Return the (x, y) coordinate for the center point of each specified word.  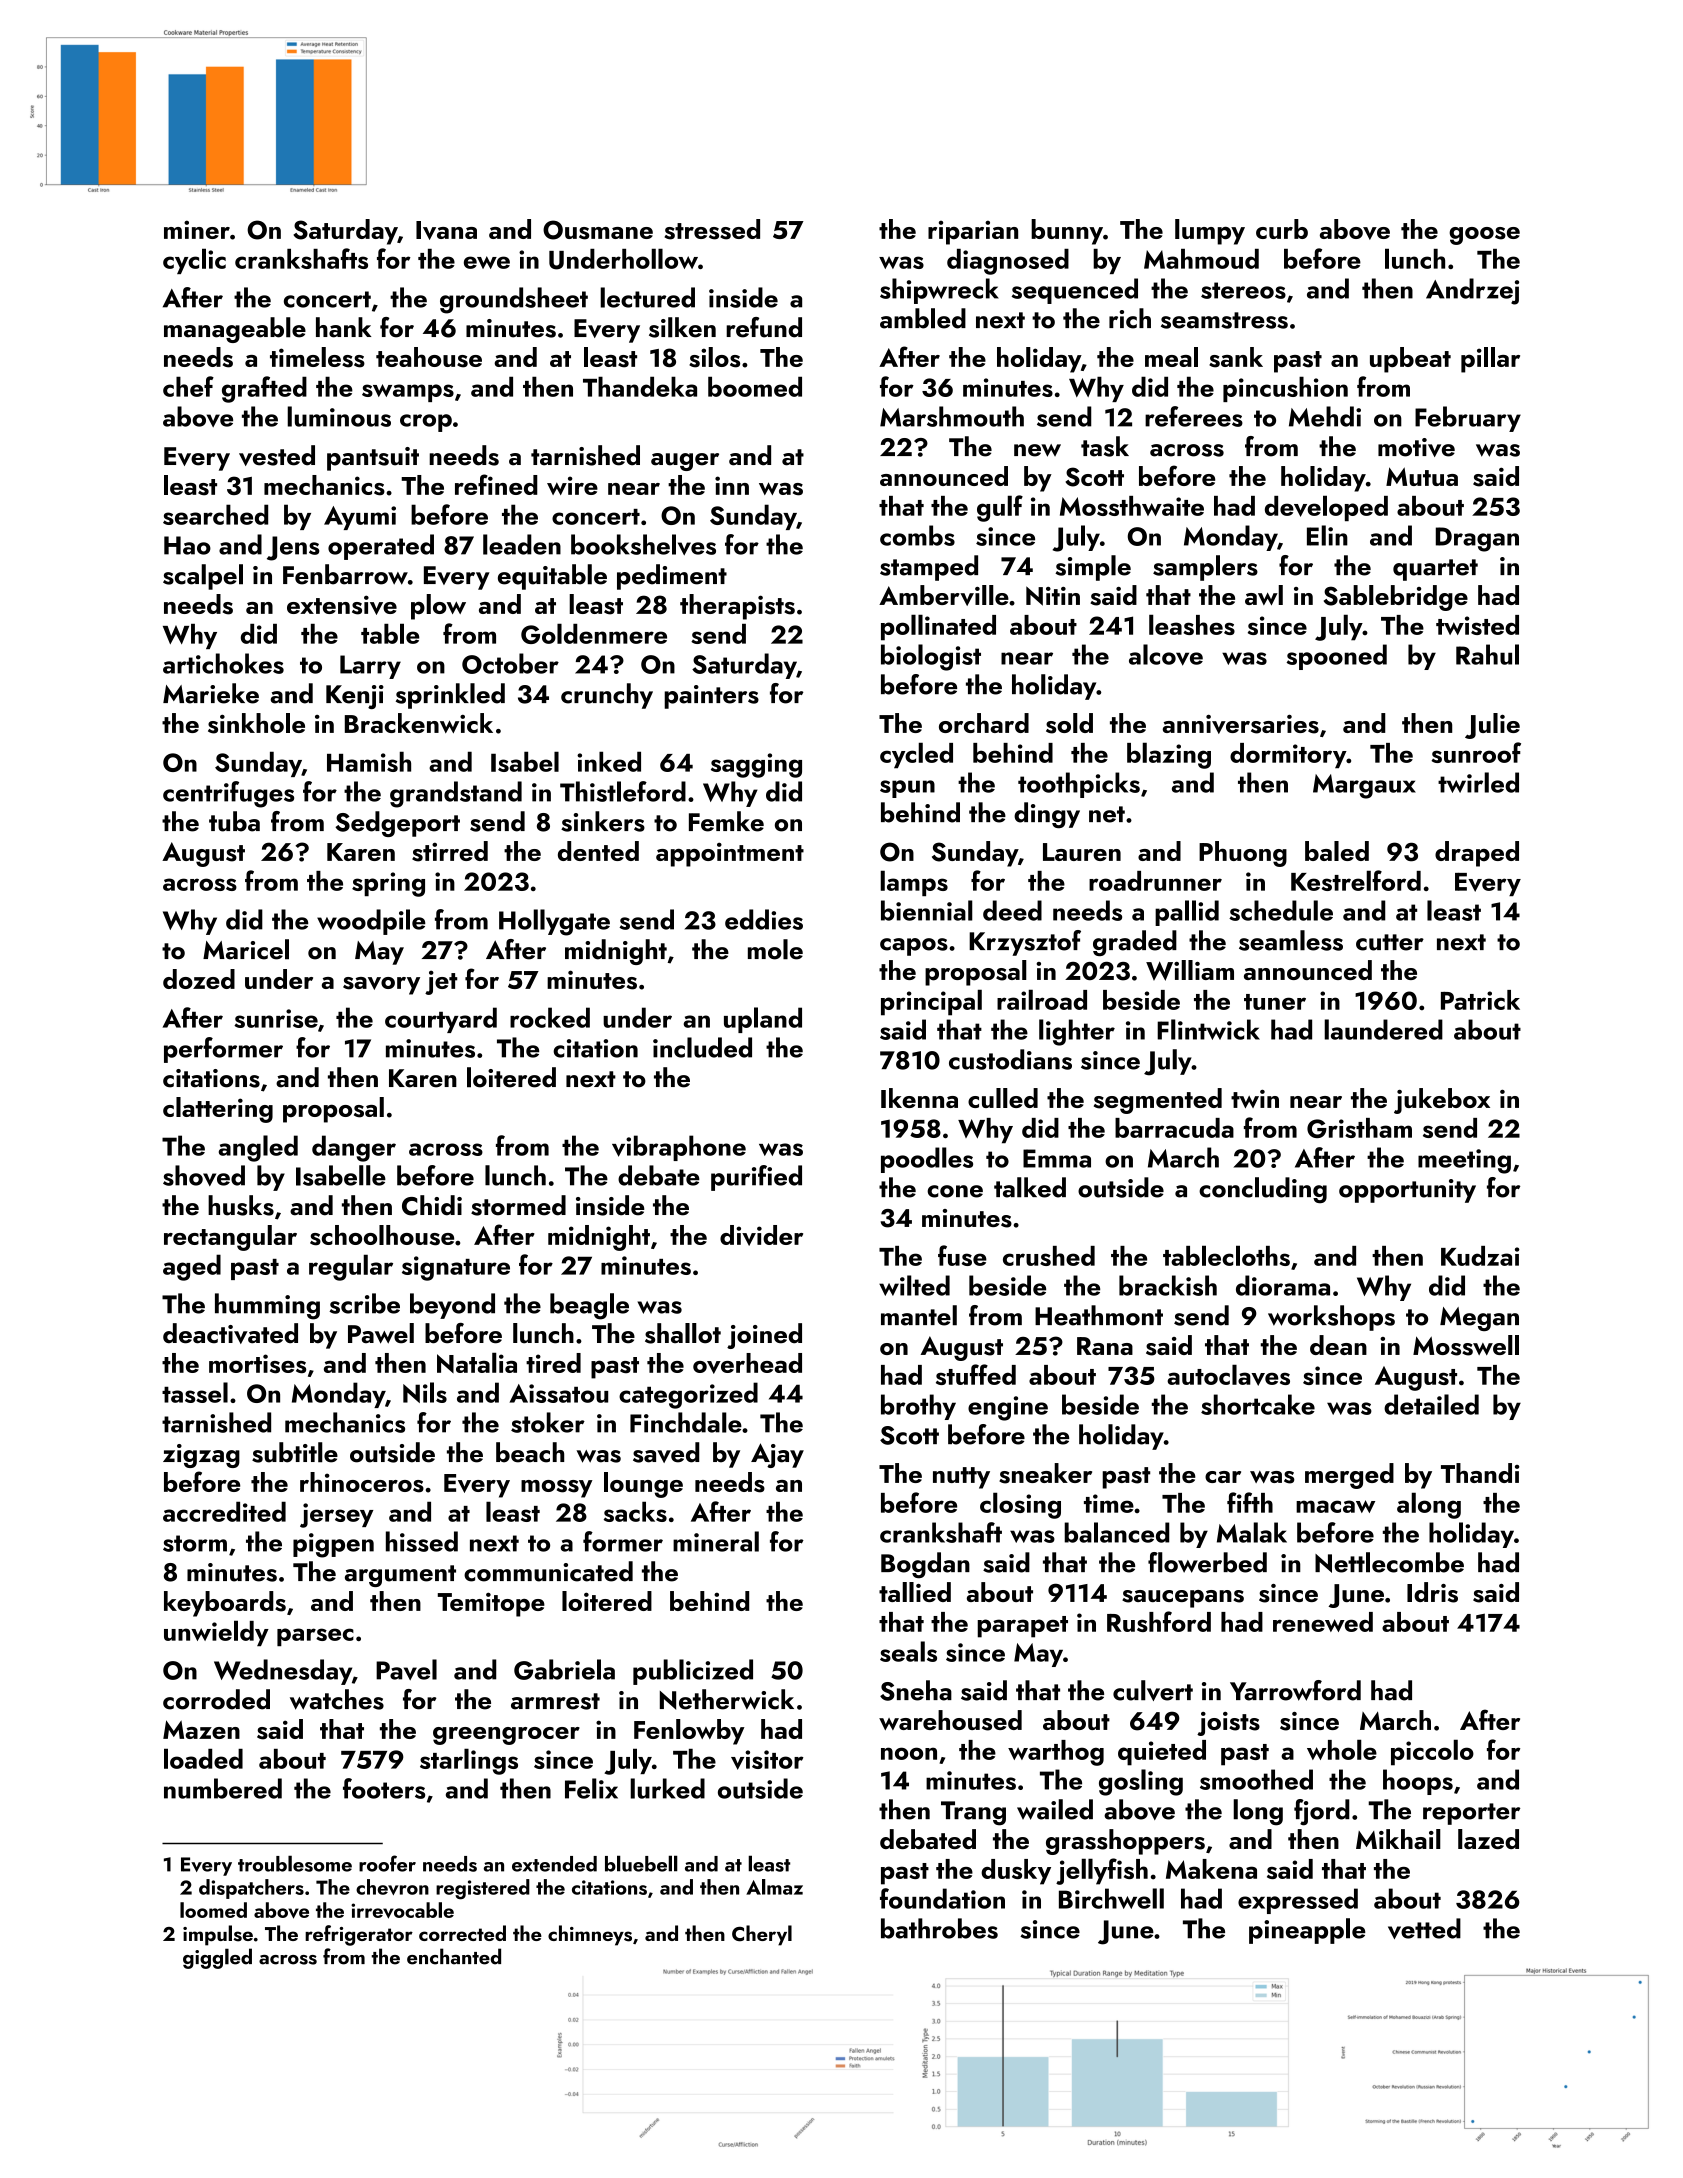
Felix (591, 1788)
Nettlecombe (1389, 1562)
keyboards (225, 1604)
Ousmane (598, 230)
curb (1282, 229)
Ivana (446, 230)
